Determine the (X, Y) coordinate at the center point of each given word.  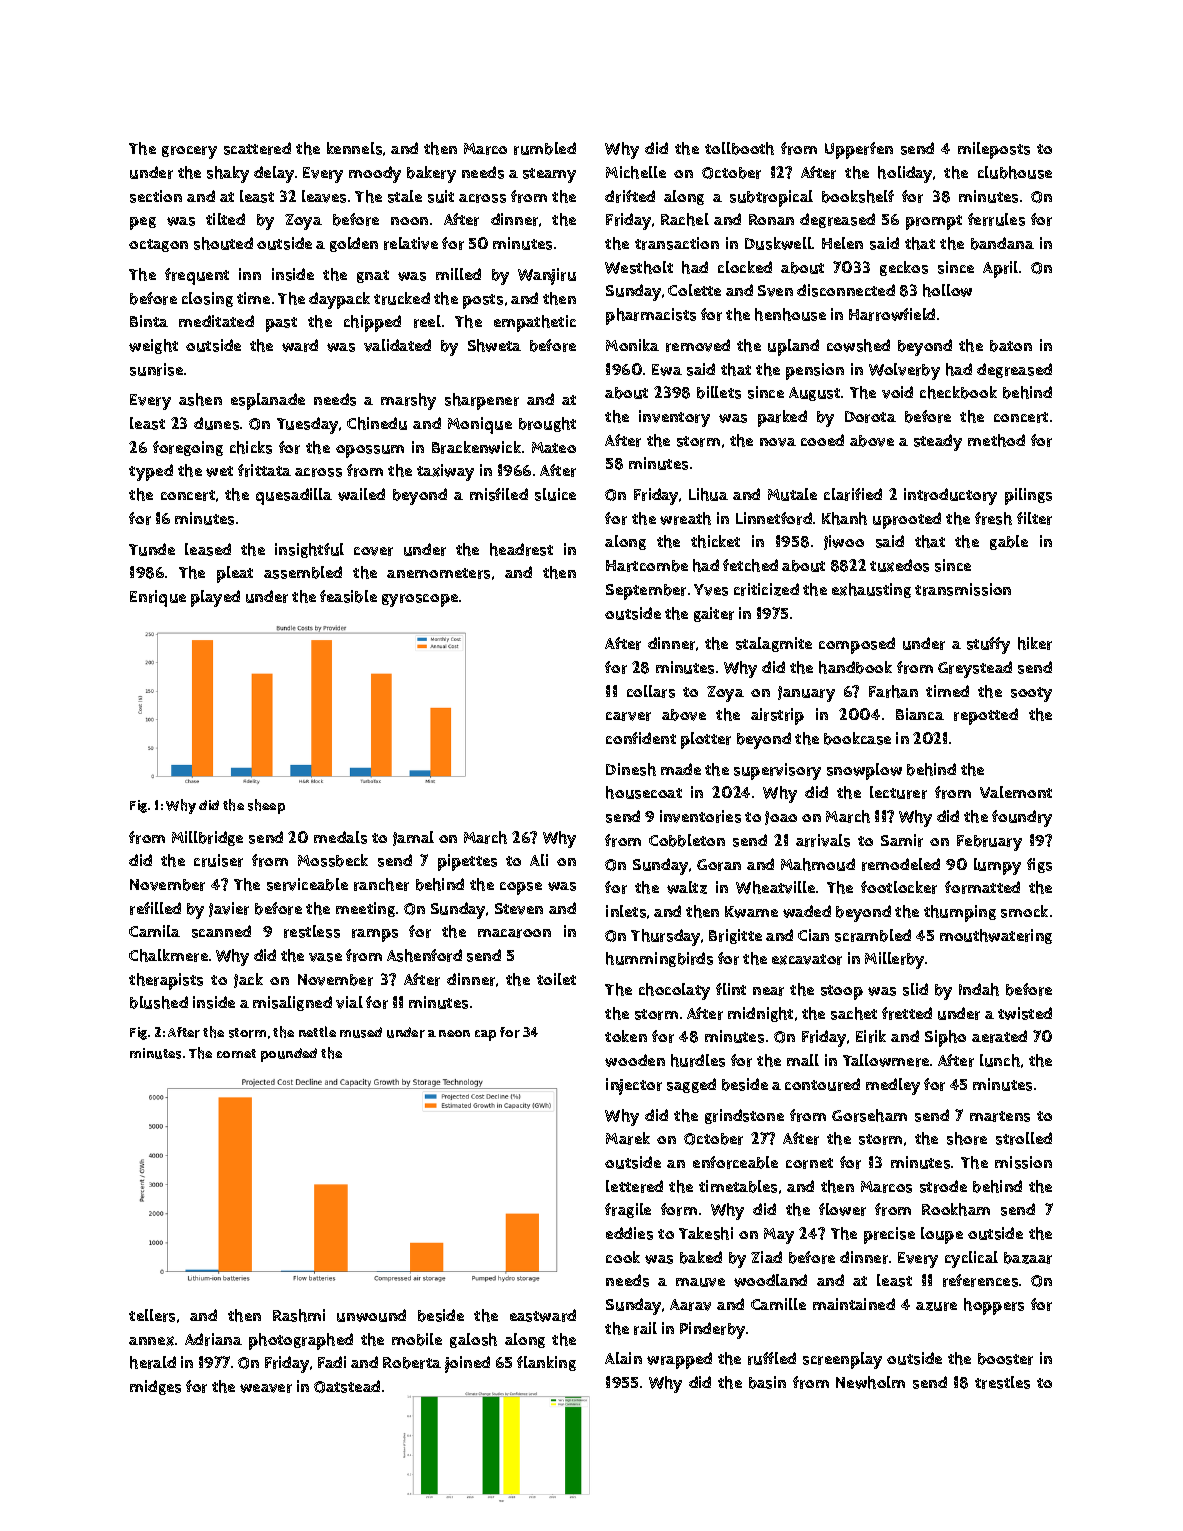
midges (155, 1387)
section (156, 196)
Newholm (870, 1382)
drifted (630, 196)
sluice (555, 494)
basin (767, 1382)
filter (1034, 518)
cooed (822, 440)
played (215, 598)
